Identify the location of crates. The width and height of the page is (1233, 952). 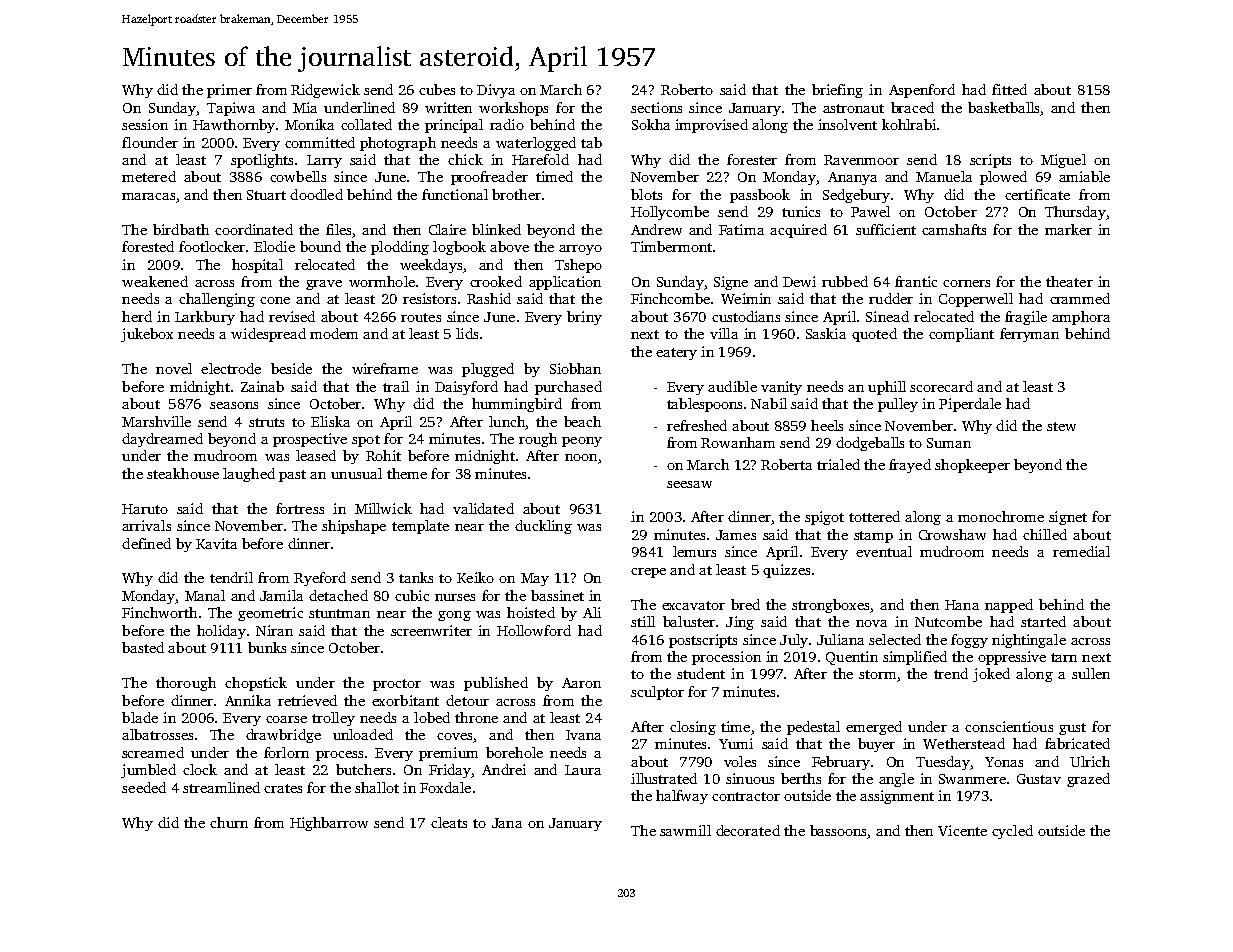
(283, 788).
